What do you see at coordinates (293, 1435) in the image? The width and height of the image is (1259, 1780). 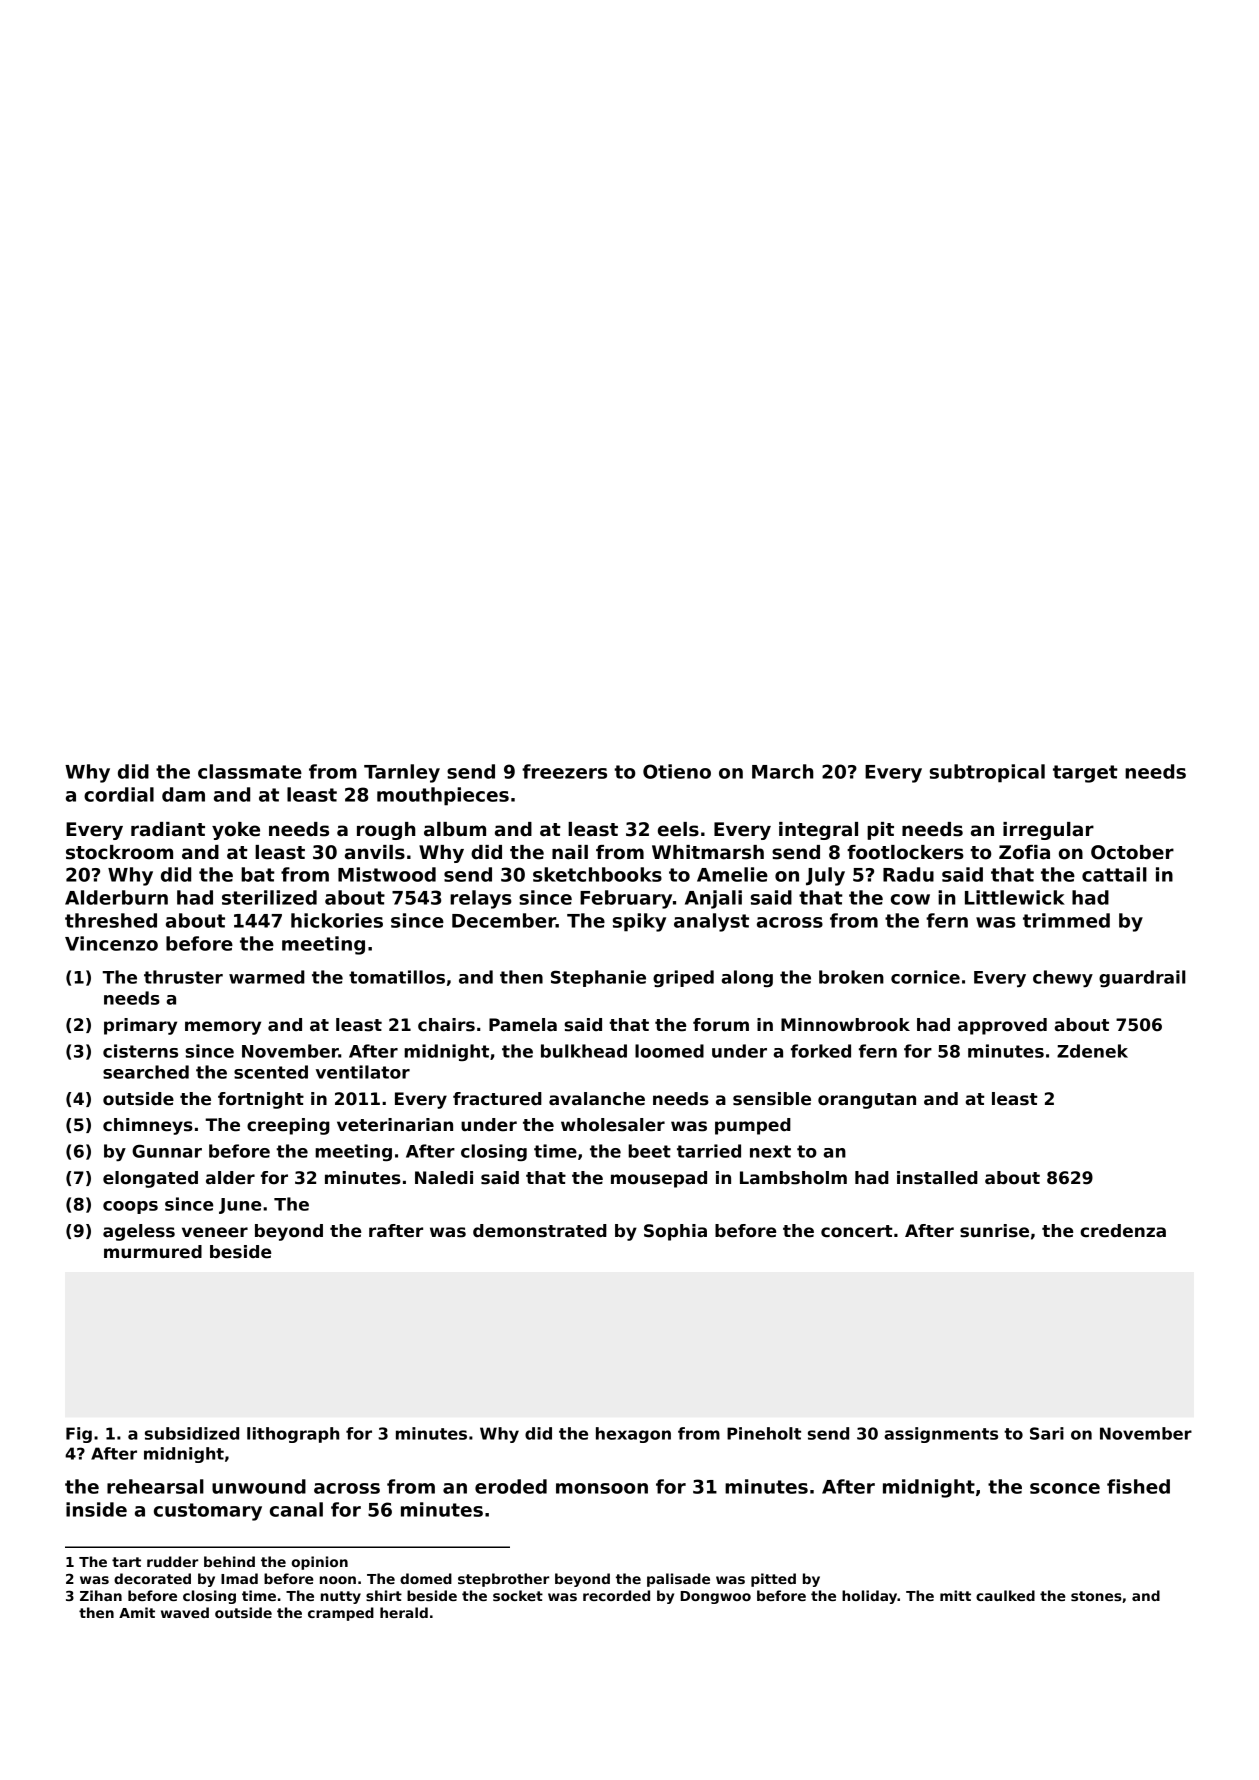 I see `lithograph` at bounding box center [293, 1435].
